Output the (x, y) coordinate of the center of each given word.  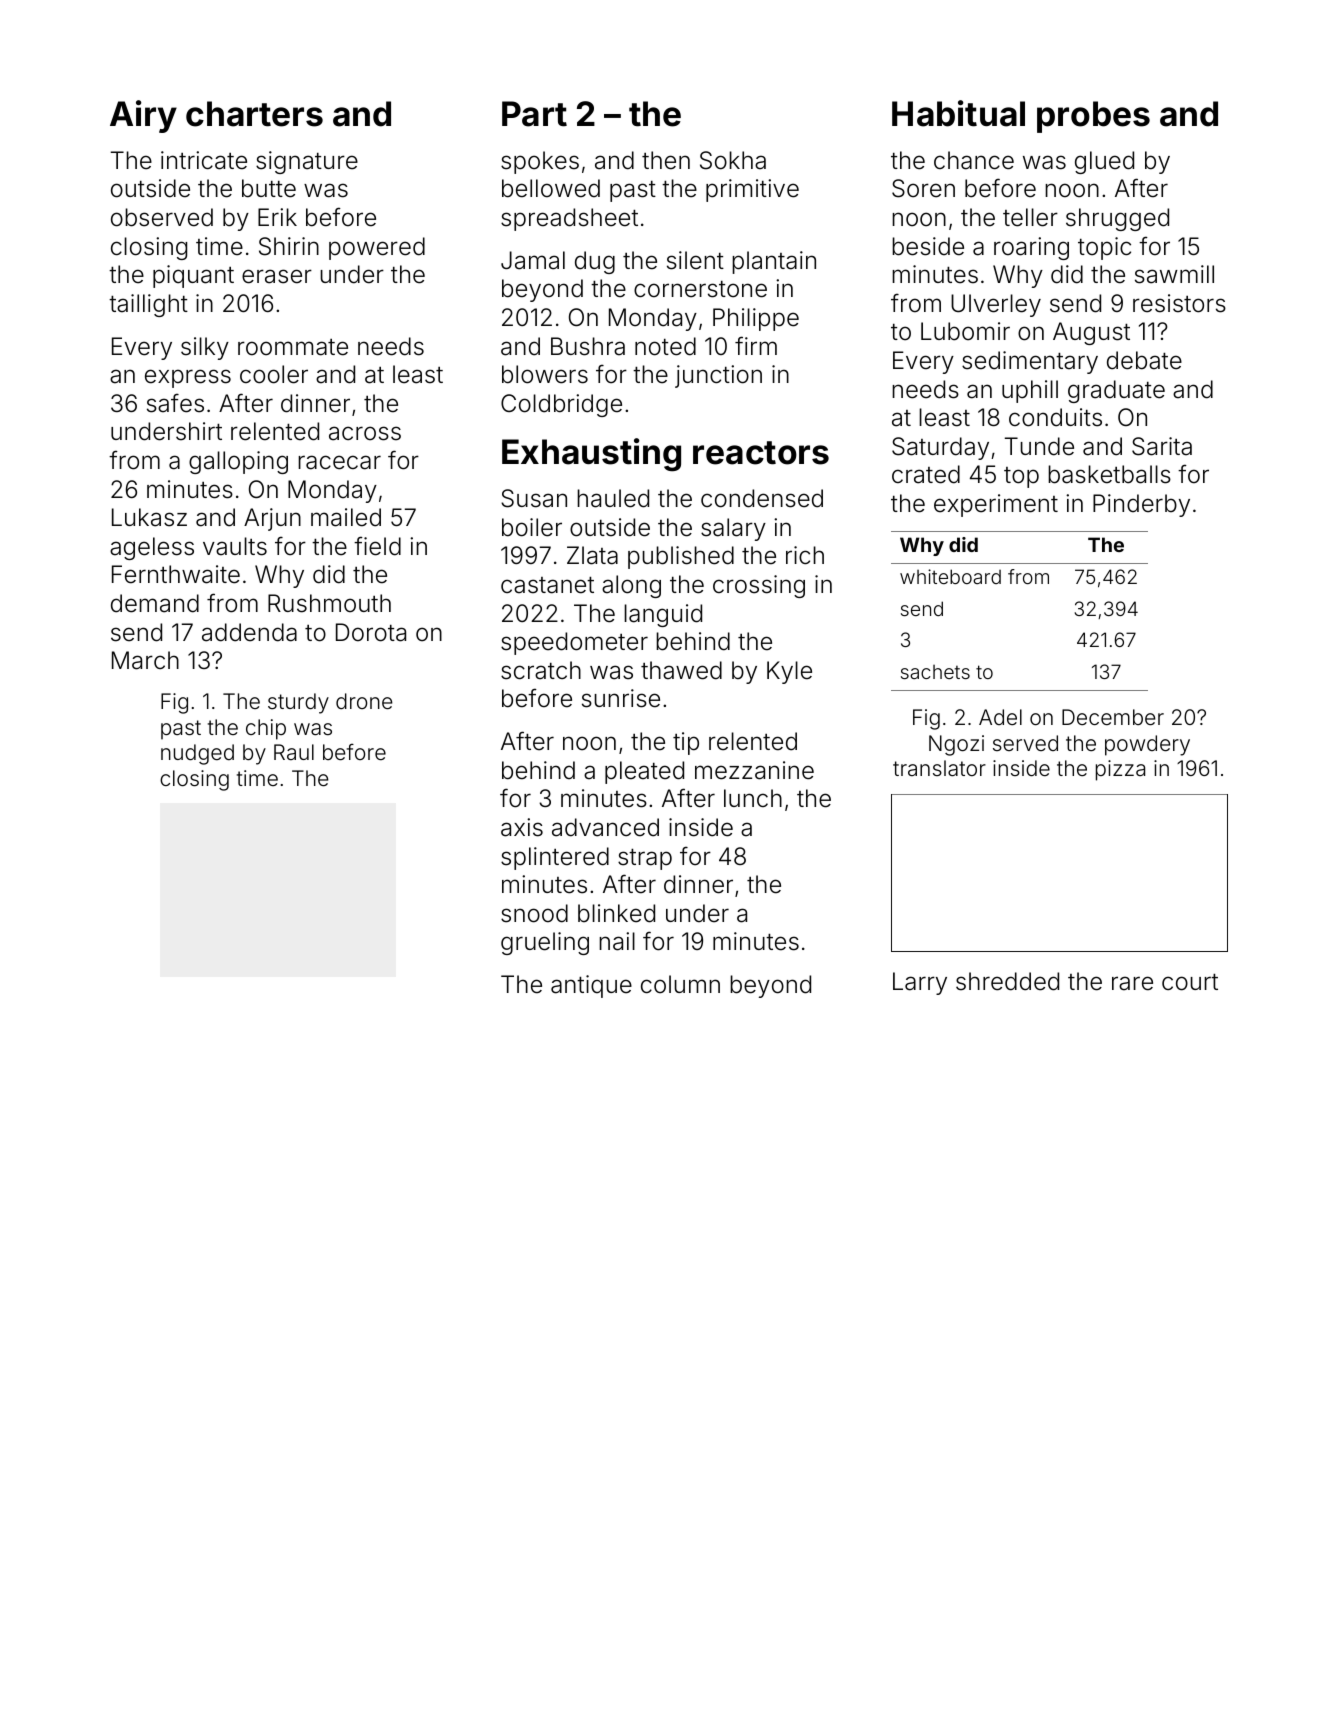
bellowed (551, 188)
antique (591, 986)
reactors (761, 453)
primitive (752, 190)
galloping (238, 462)
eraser (277, 276)
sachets (935, 672)
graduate (1116, 391)
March (145, 660)
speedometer (574, 643)
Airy (143, 116)
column (680, 984)
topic (1104, 248)
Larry (920, 983)
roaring (1031, 248)
